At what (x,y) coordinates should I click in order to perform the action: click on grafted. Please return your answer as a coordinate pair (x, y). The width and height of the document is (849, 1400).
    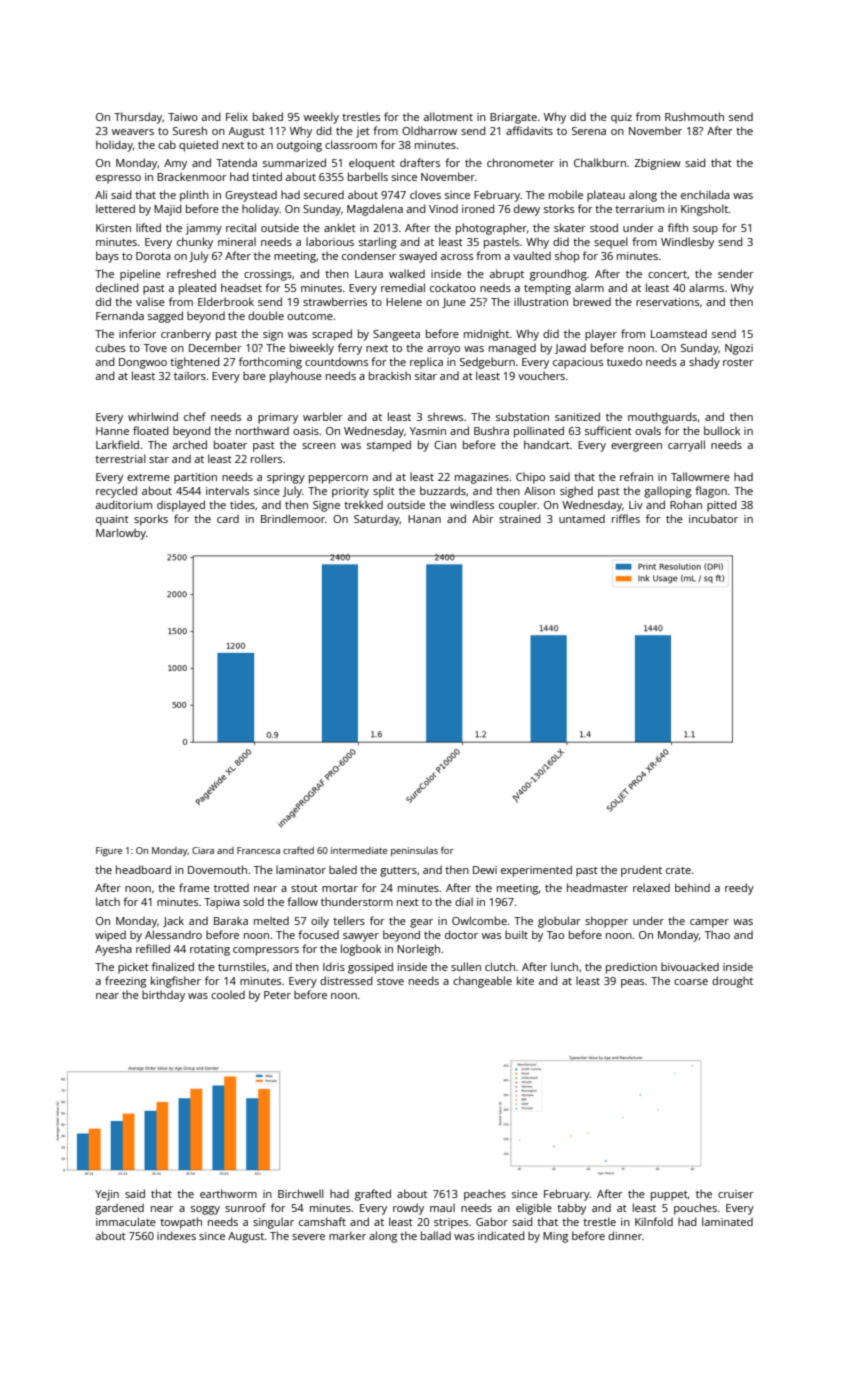
    Looking at the image, I should click on (373, 1195).
